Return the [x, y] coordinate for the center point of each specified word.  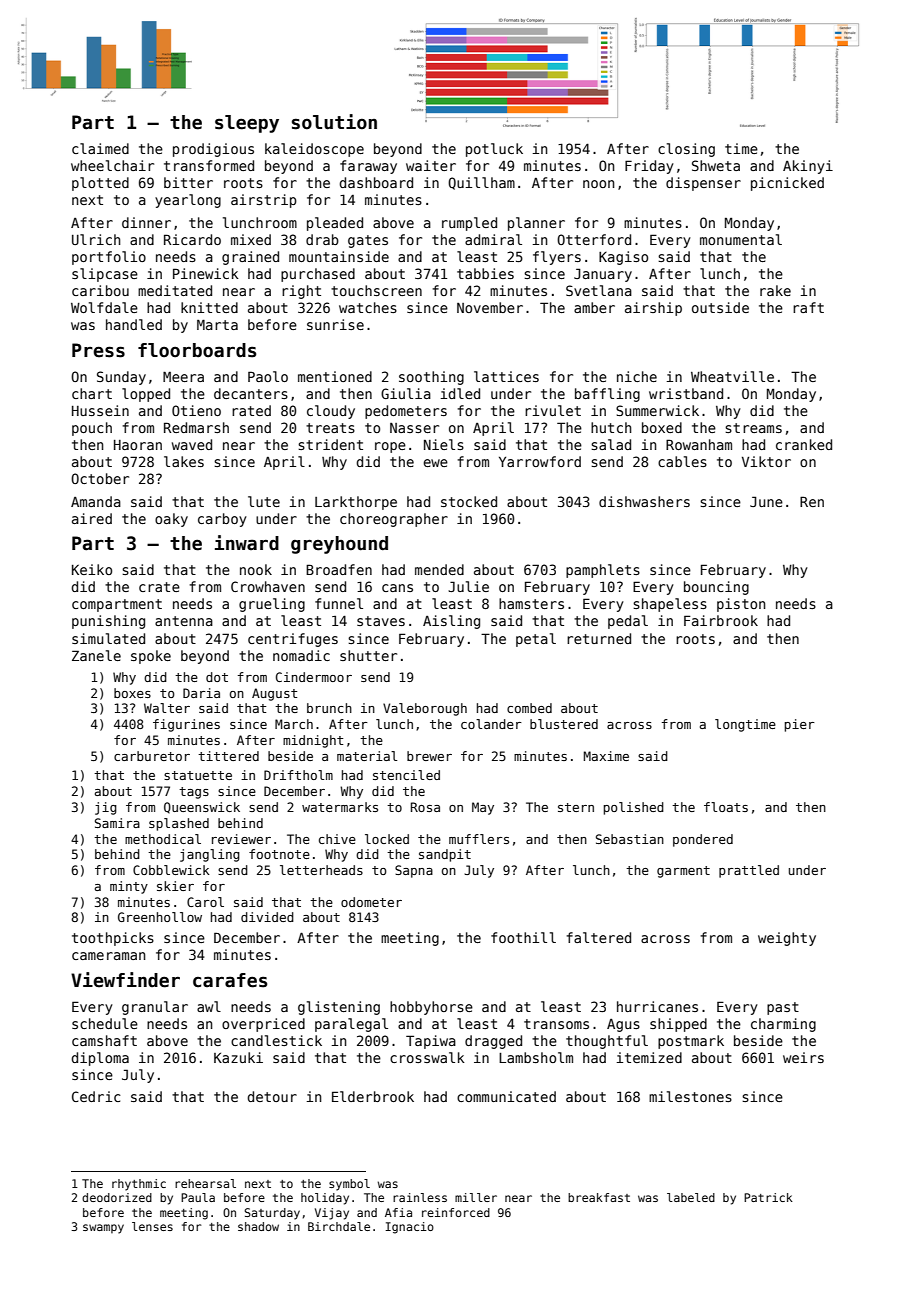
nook [256, 569]
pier [800, 725]
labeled [691, 1197]
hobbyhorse [431, 1008]
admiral [493, 239]
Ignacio [409, 1228]
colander [491, 724]
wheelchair [112, 165]
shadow [258, 1226]
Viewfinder [125, 980]
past [783, 1008]
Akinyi [808, 167]
